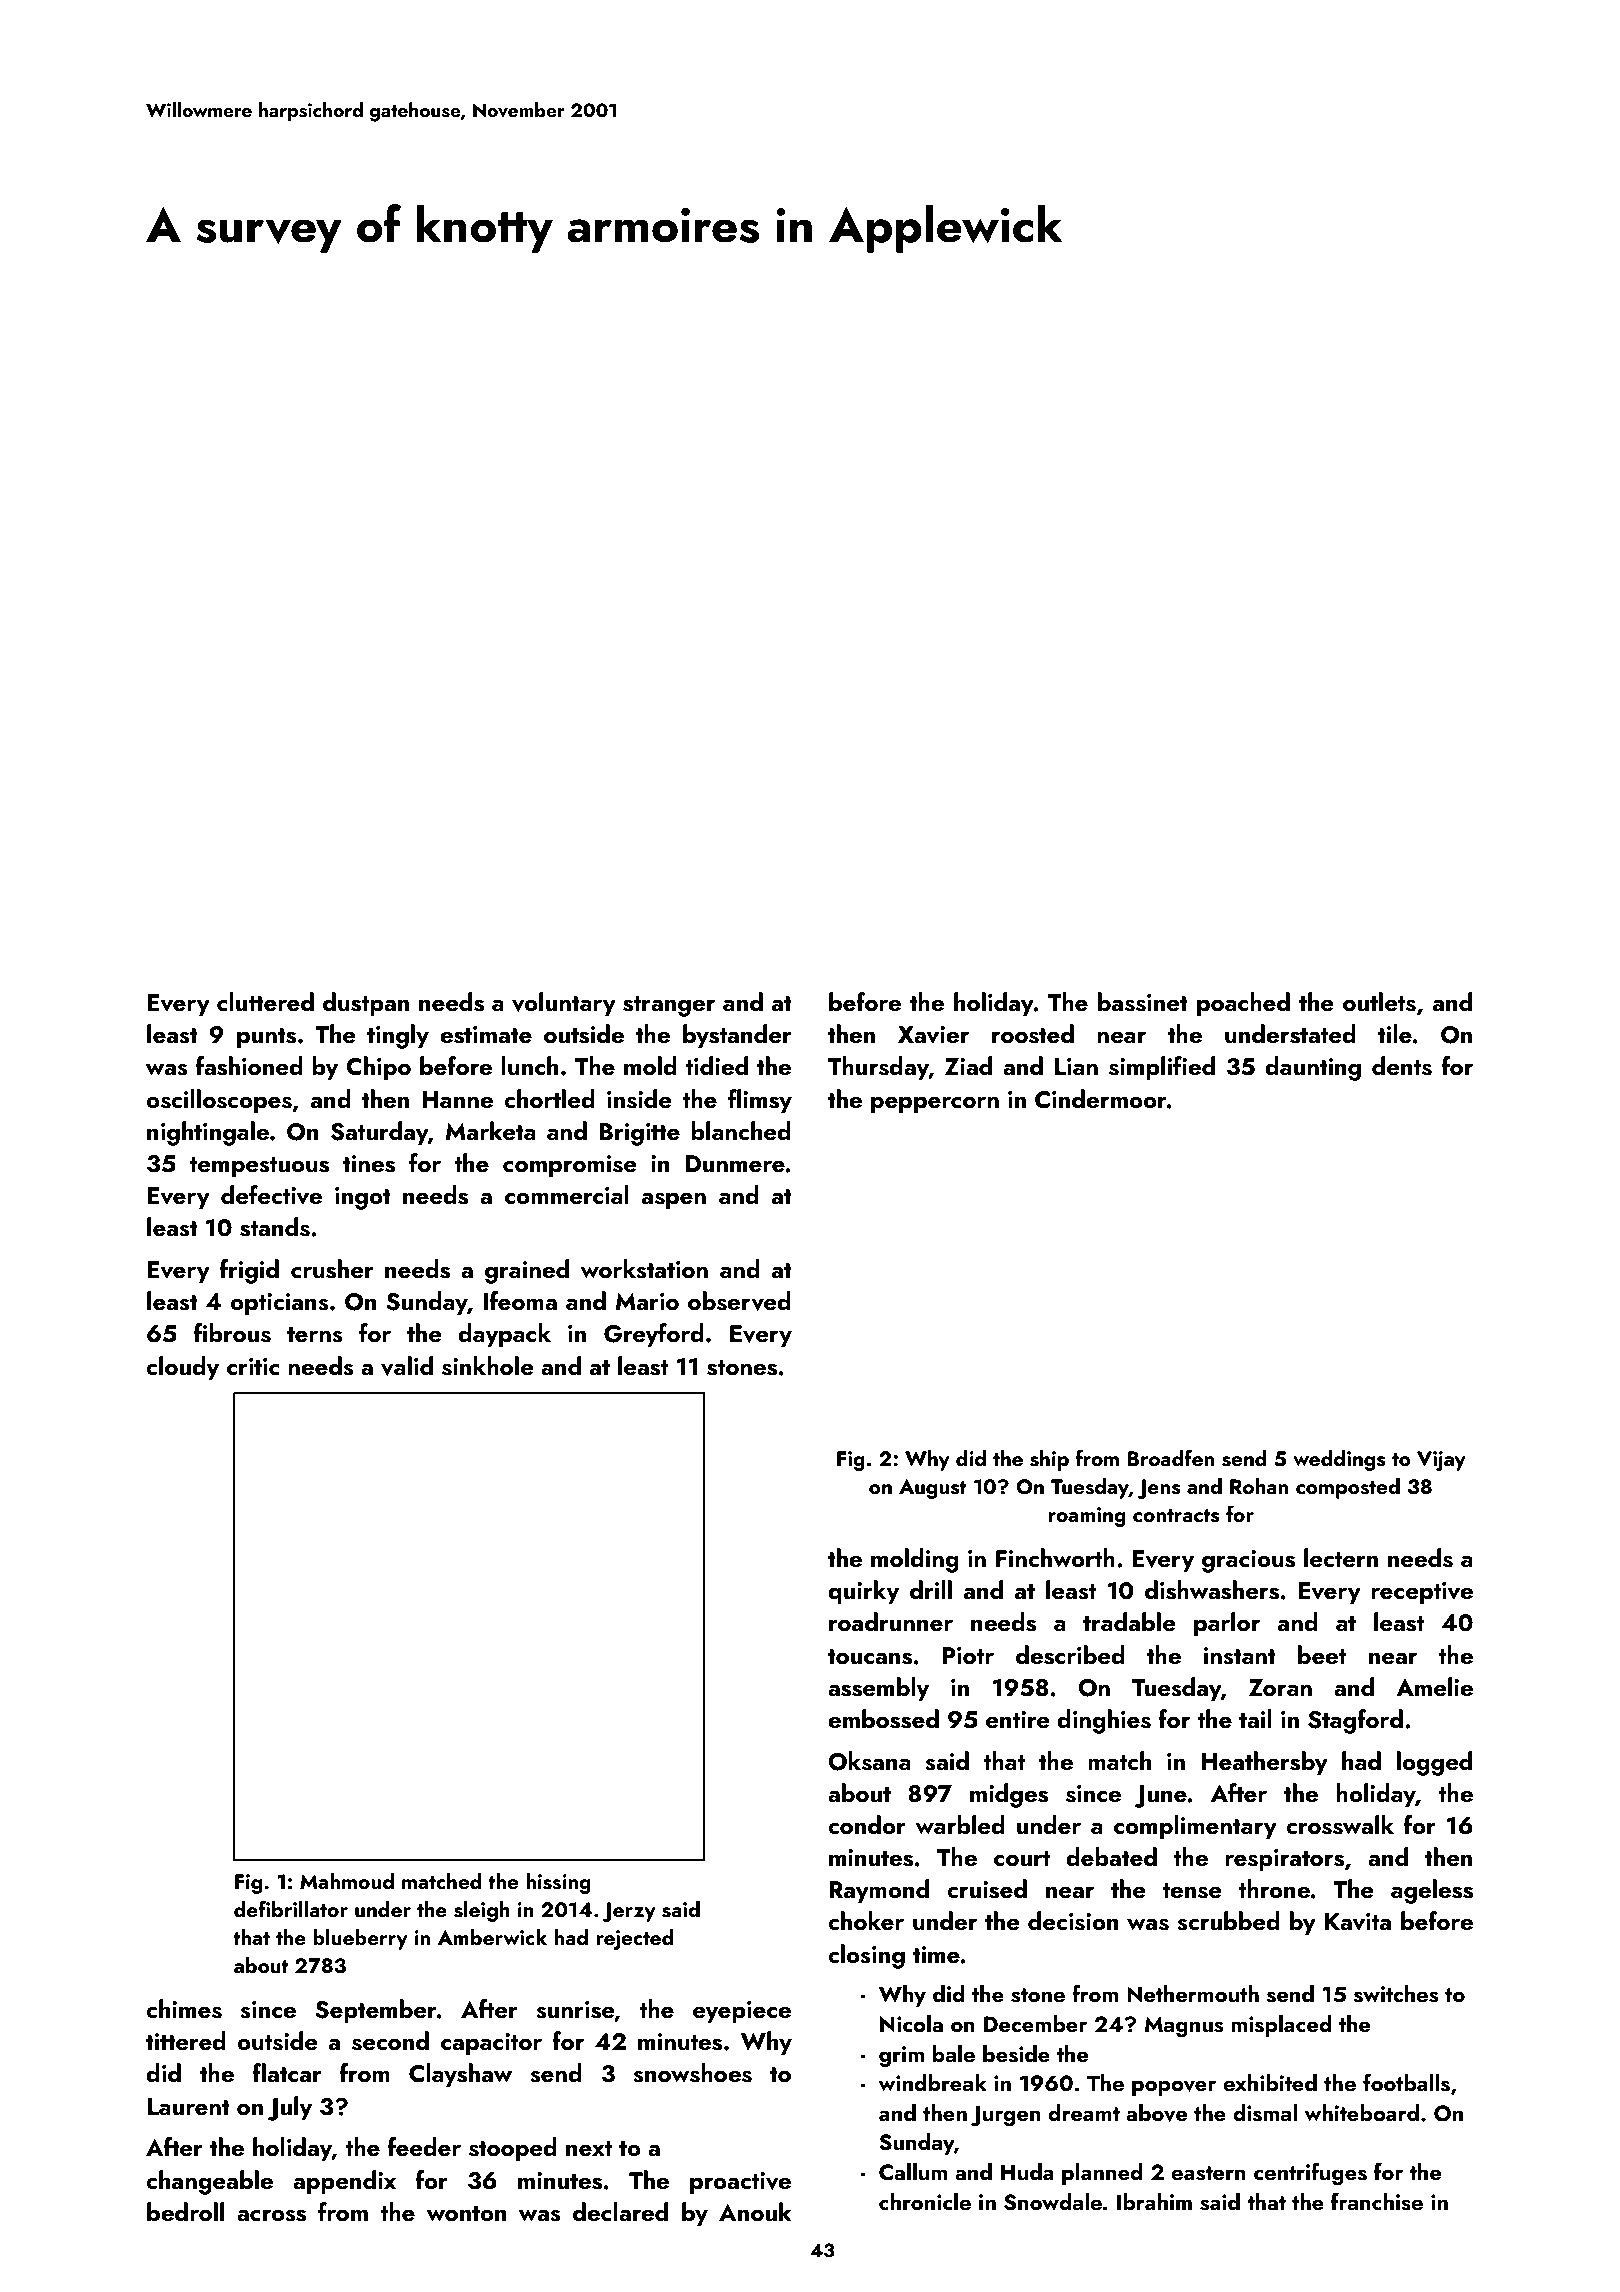 The height and width of the document is (2292, 1620). Describe the element at coordinates (186, 2040) in the document. I see `tittered` at that location.
